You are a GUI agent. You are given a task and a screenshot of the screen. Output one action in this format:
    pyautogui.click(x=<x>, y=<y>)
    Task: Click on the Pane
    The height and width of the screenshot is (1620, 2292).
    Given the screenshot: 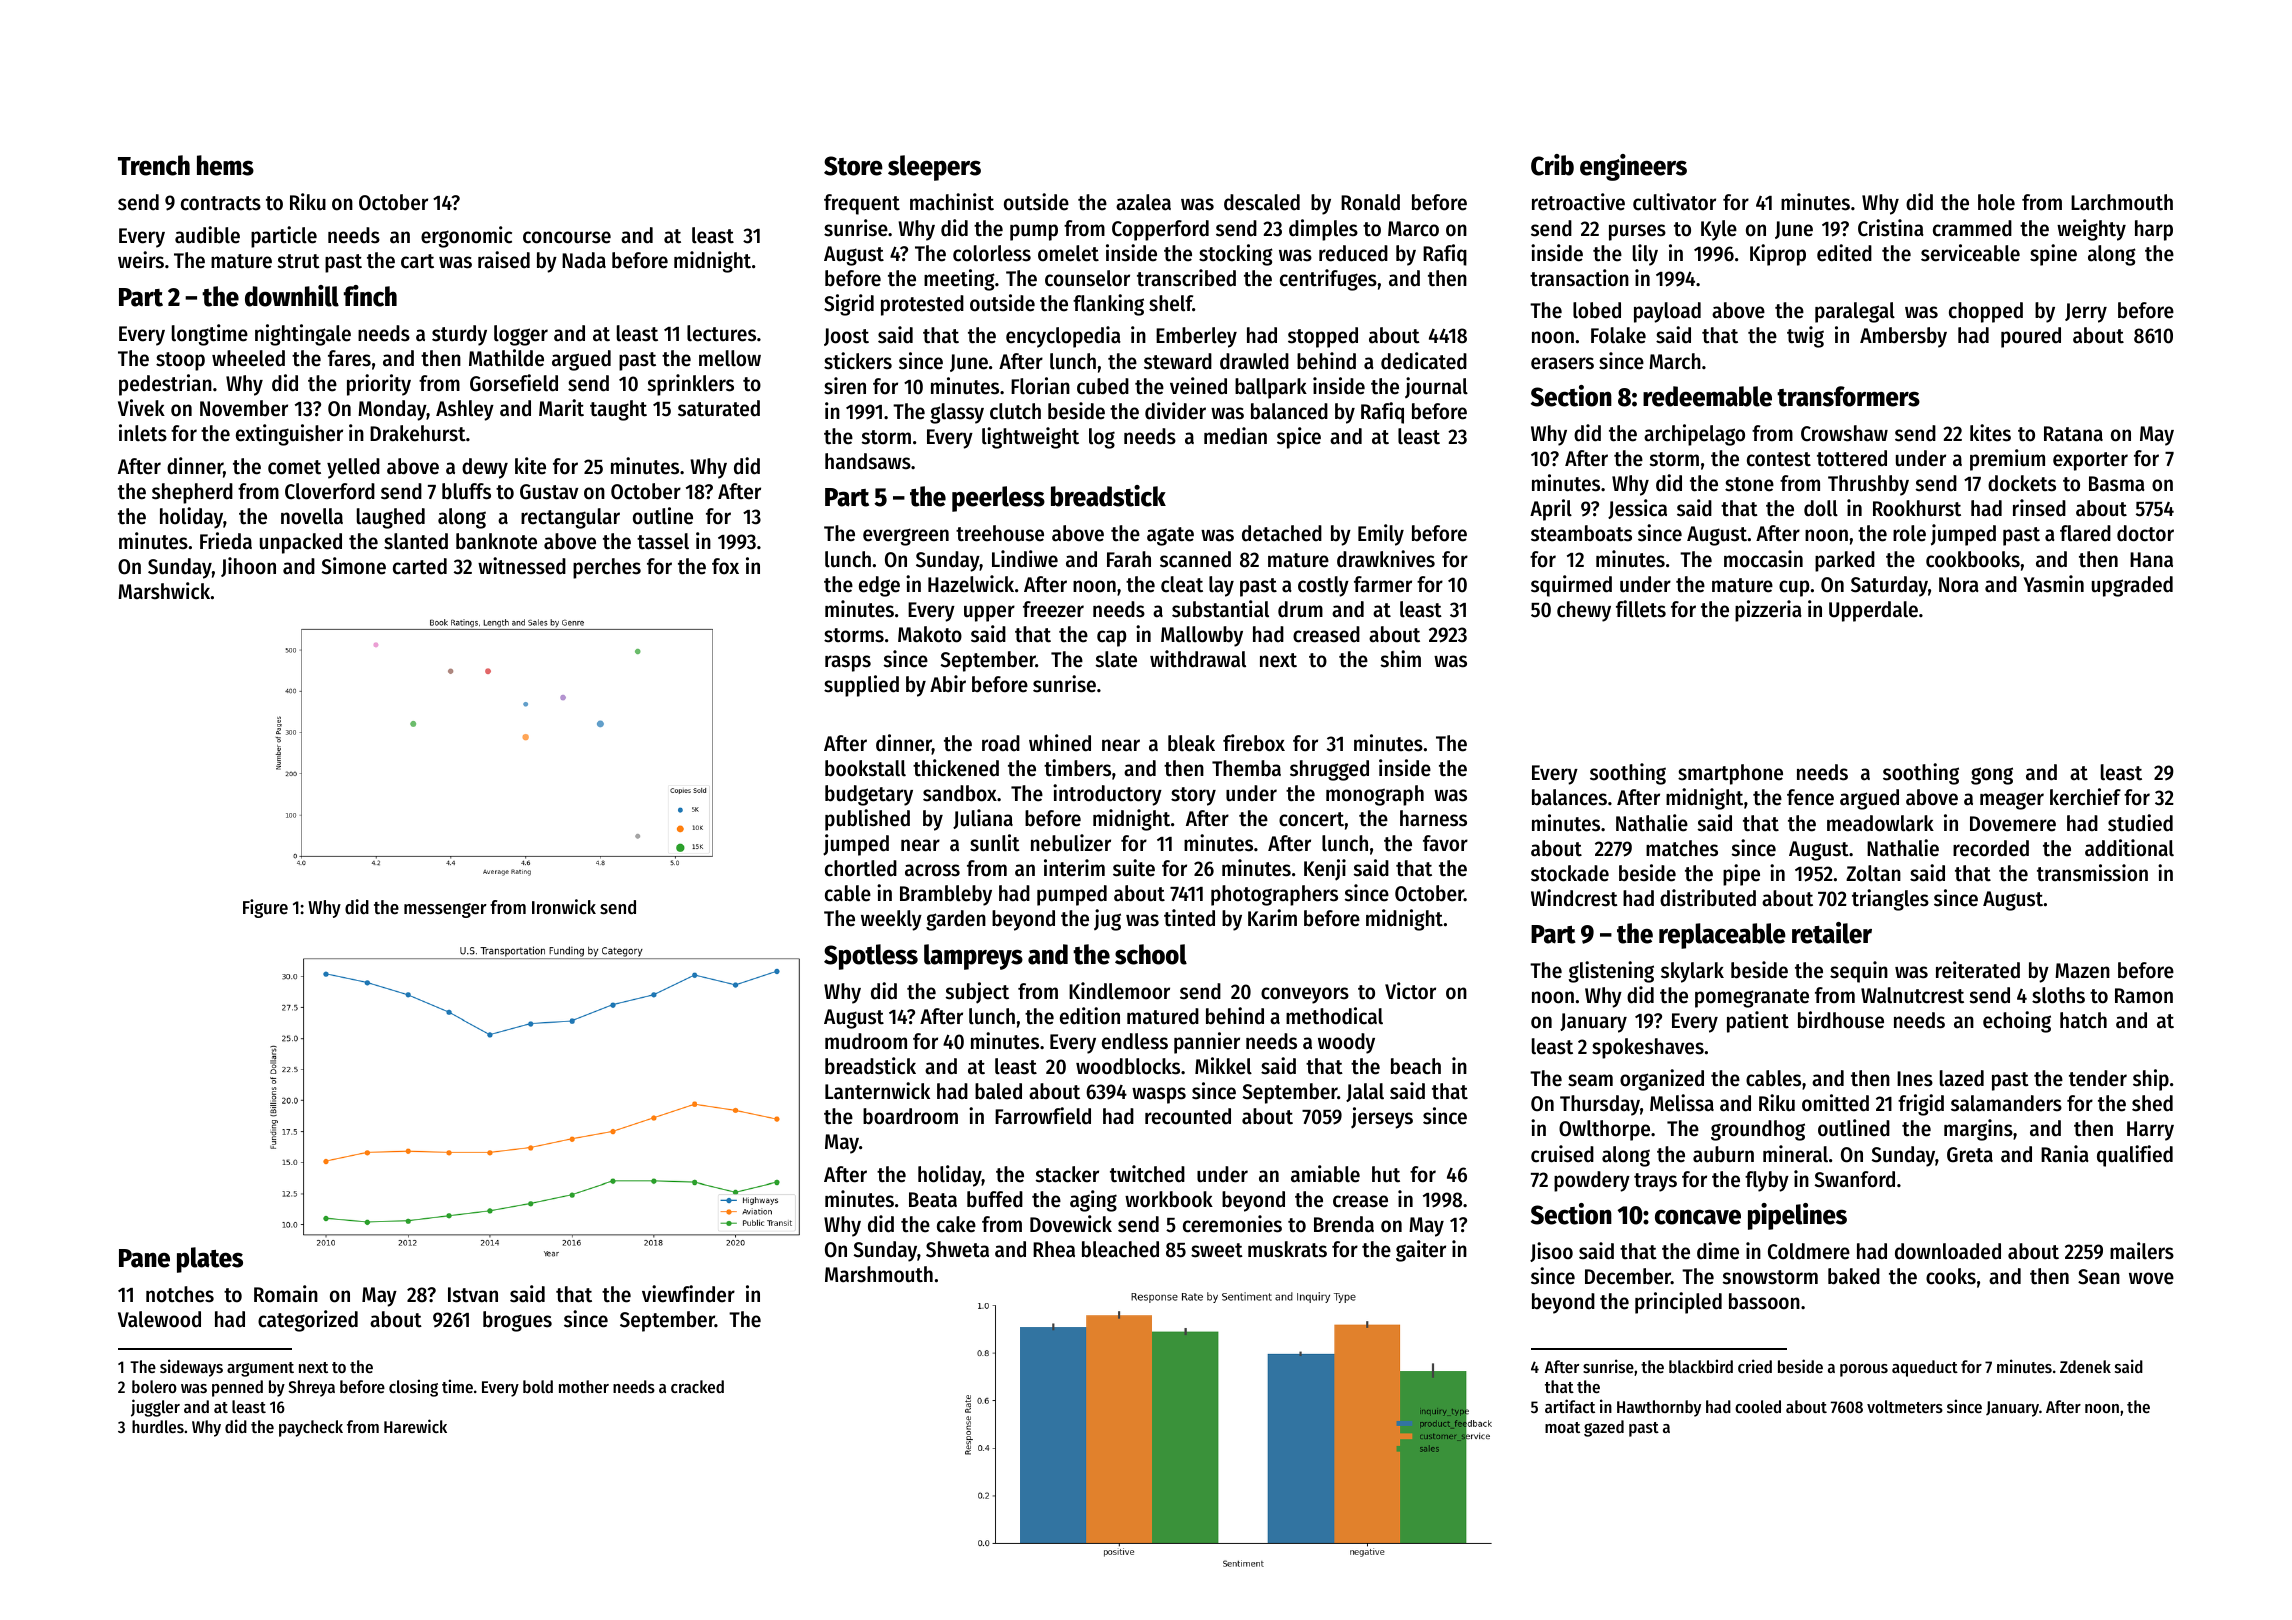 What is the action you would take?
    pyautogui.click(x=144, y=1258)
